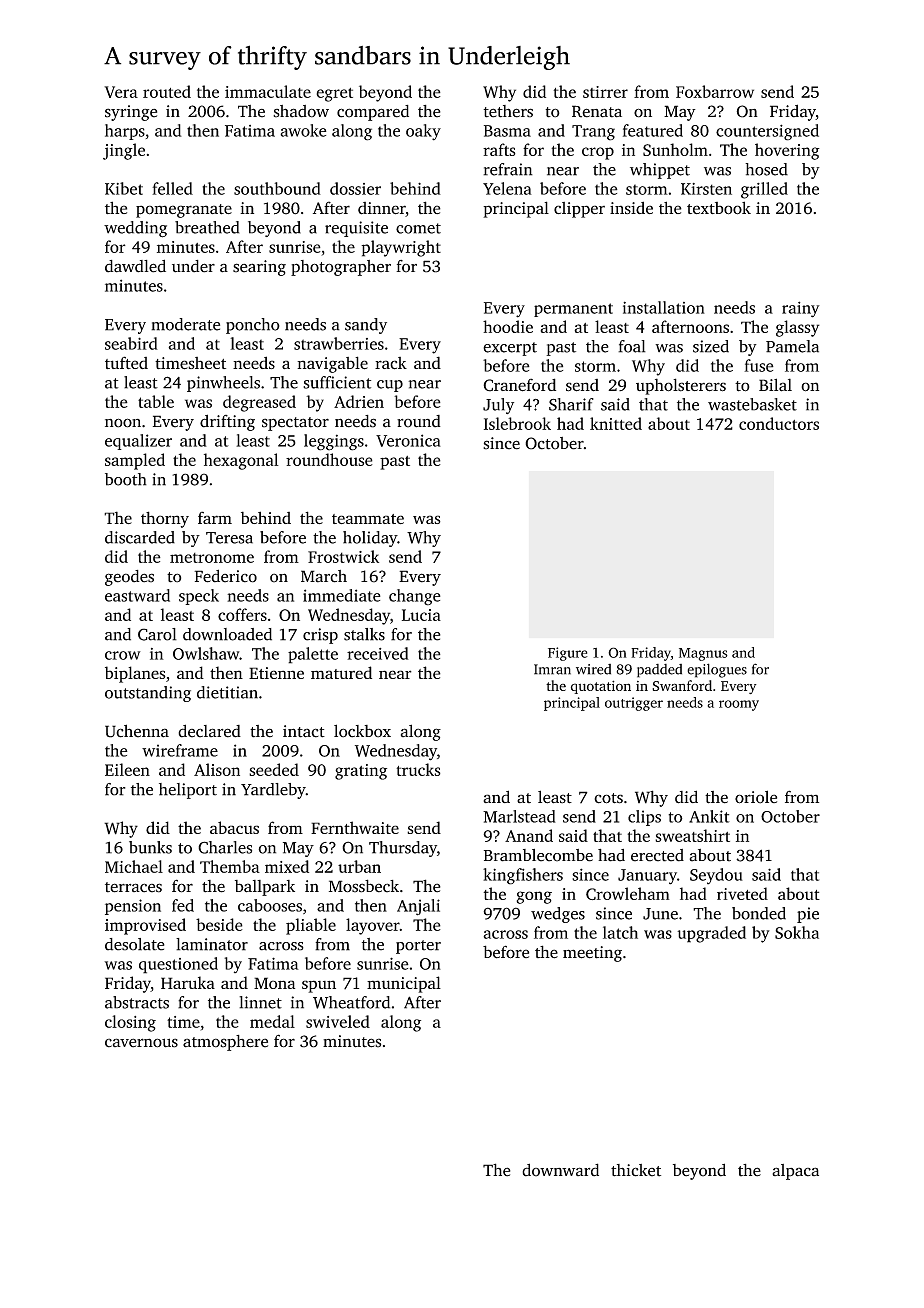  I want to click on padded, so click(659, 671).
